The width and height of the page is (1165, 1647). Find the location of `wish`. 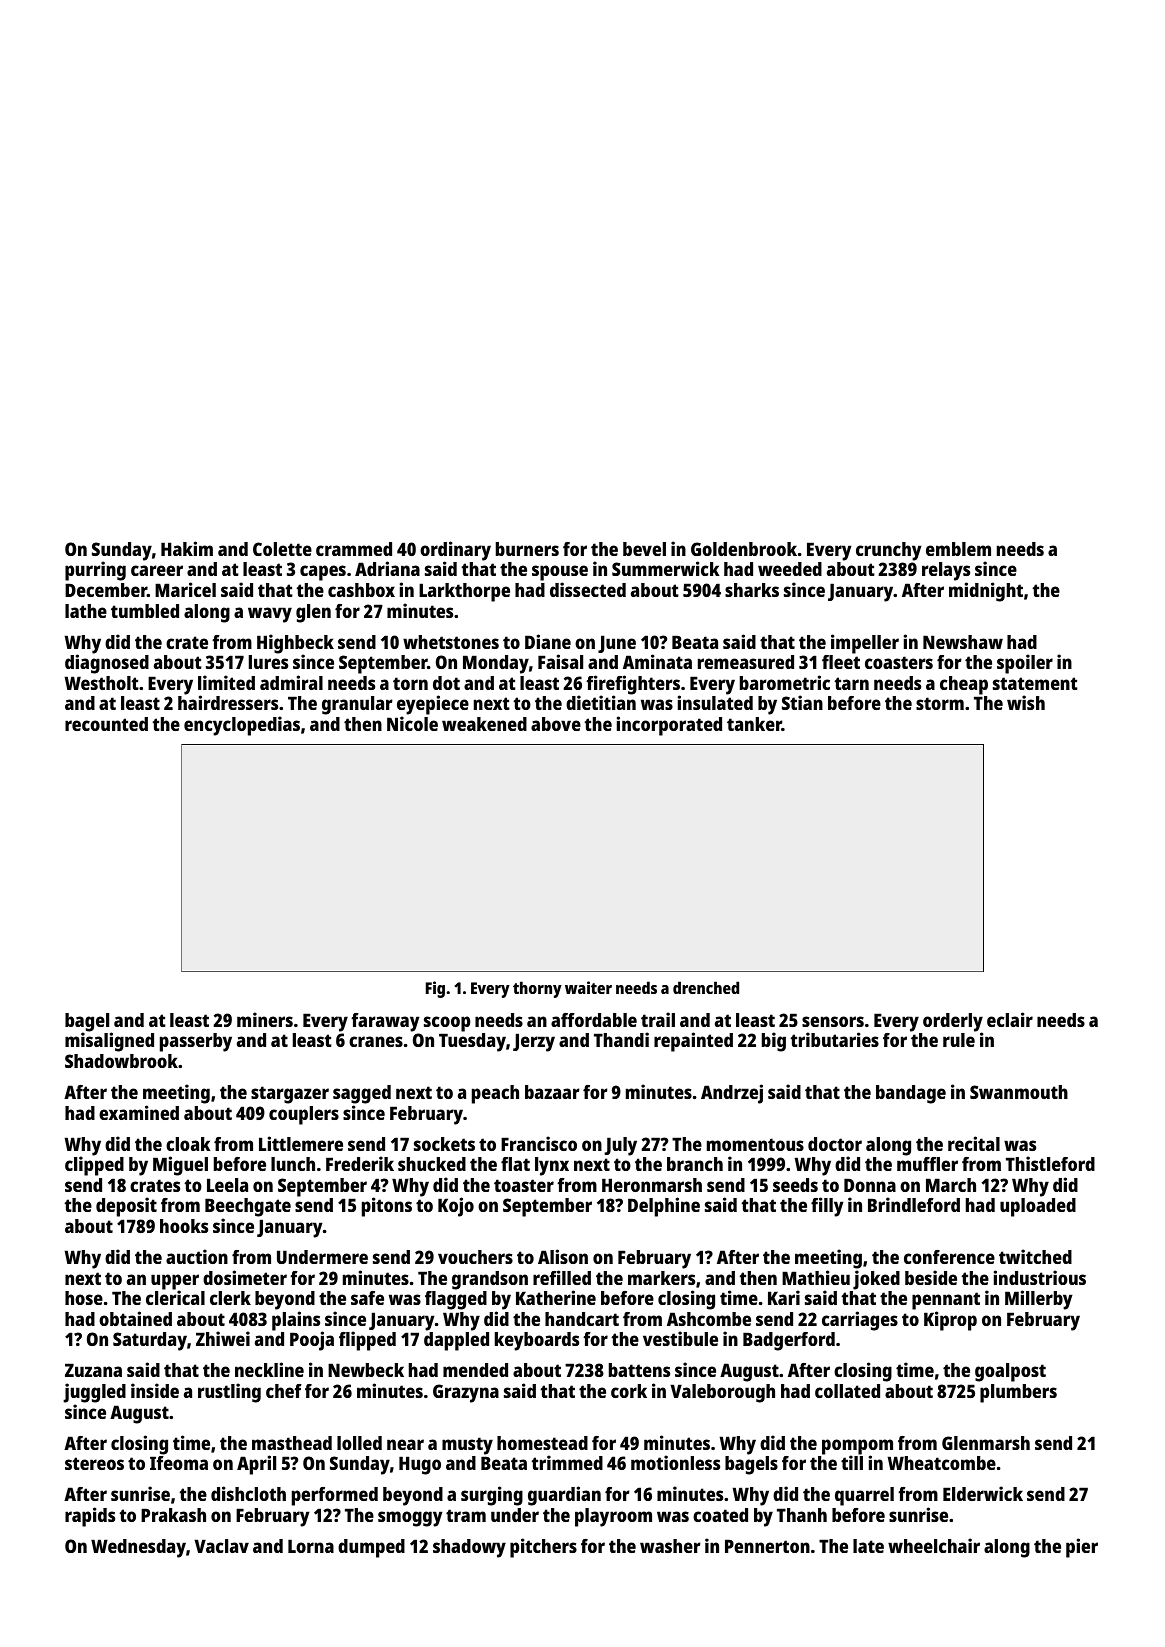

wish is located at coordinates (1026, 702).
